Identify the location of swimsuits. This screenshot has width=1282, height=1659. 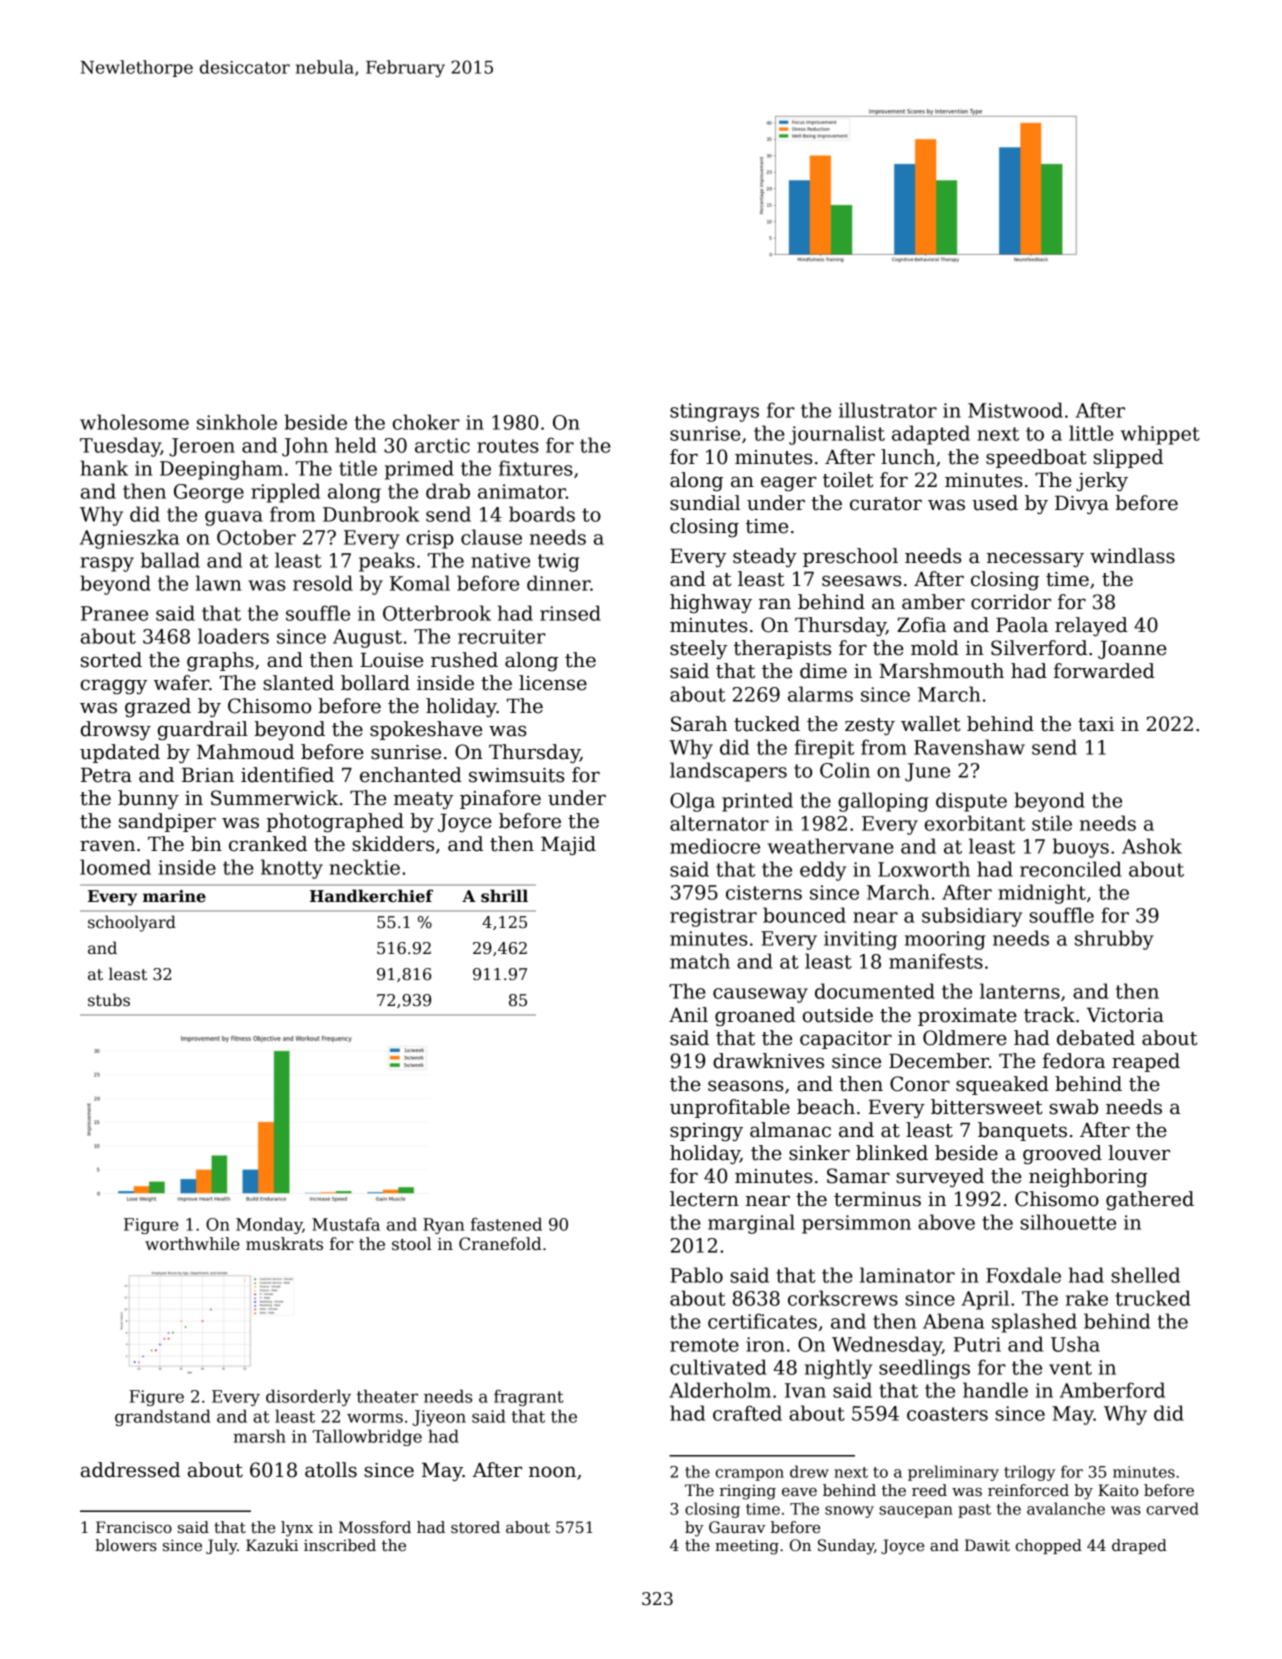
(517, 775).
